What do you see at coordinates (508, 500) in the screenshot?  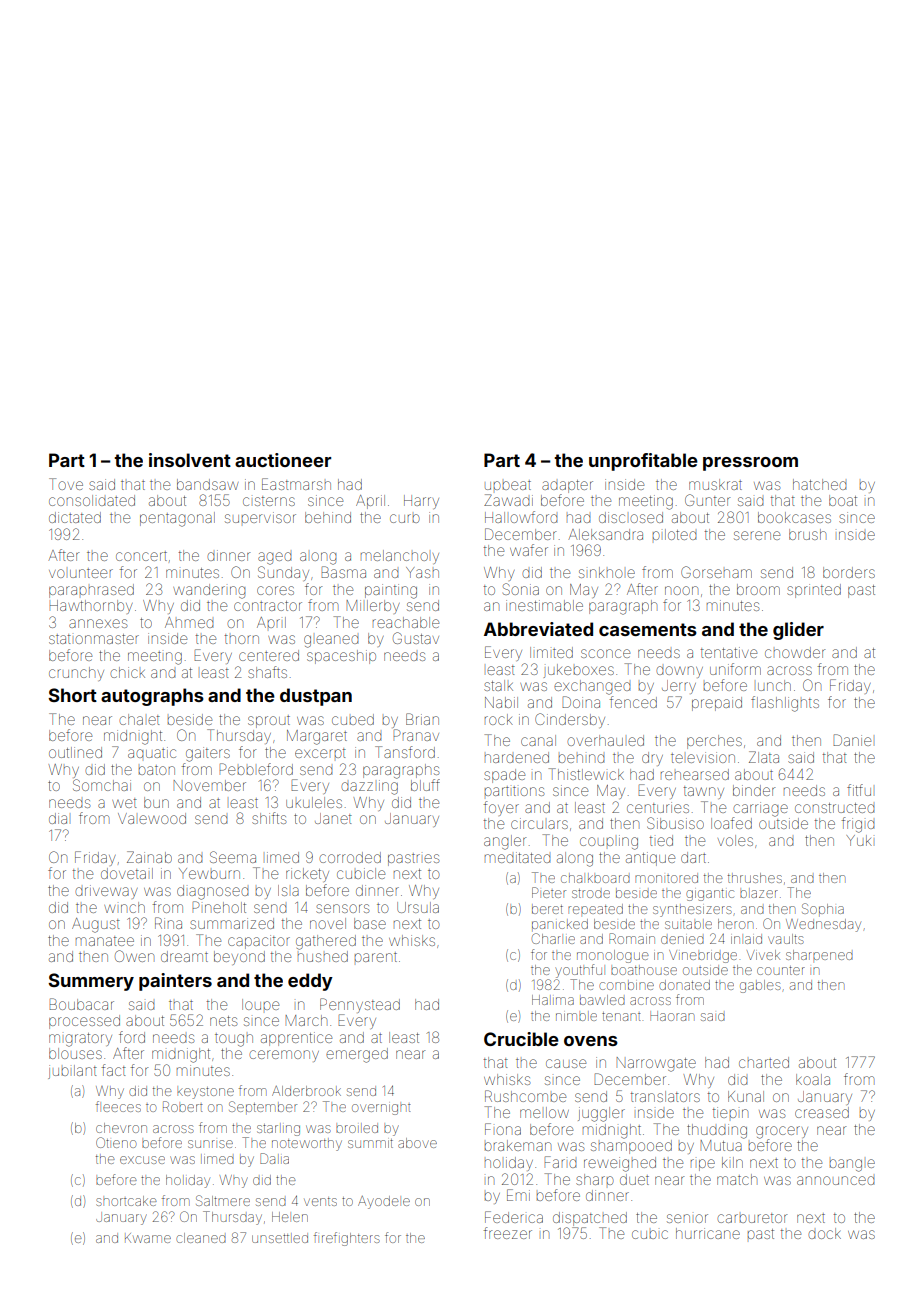 I see `Zawadi` at bounding box center [508, 500].
